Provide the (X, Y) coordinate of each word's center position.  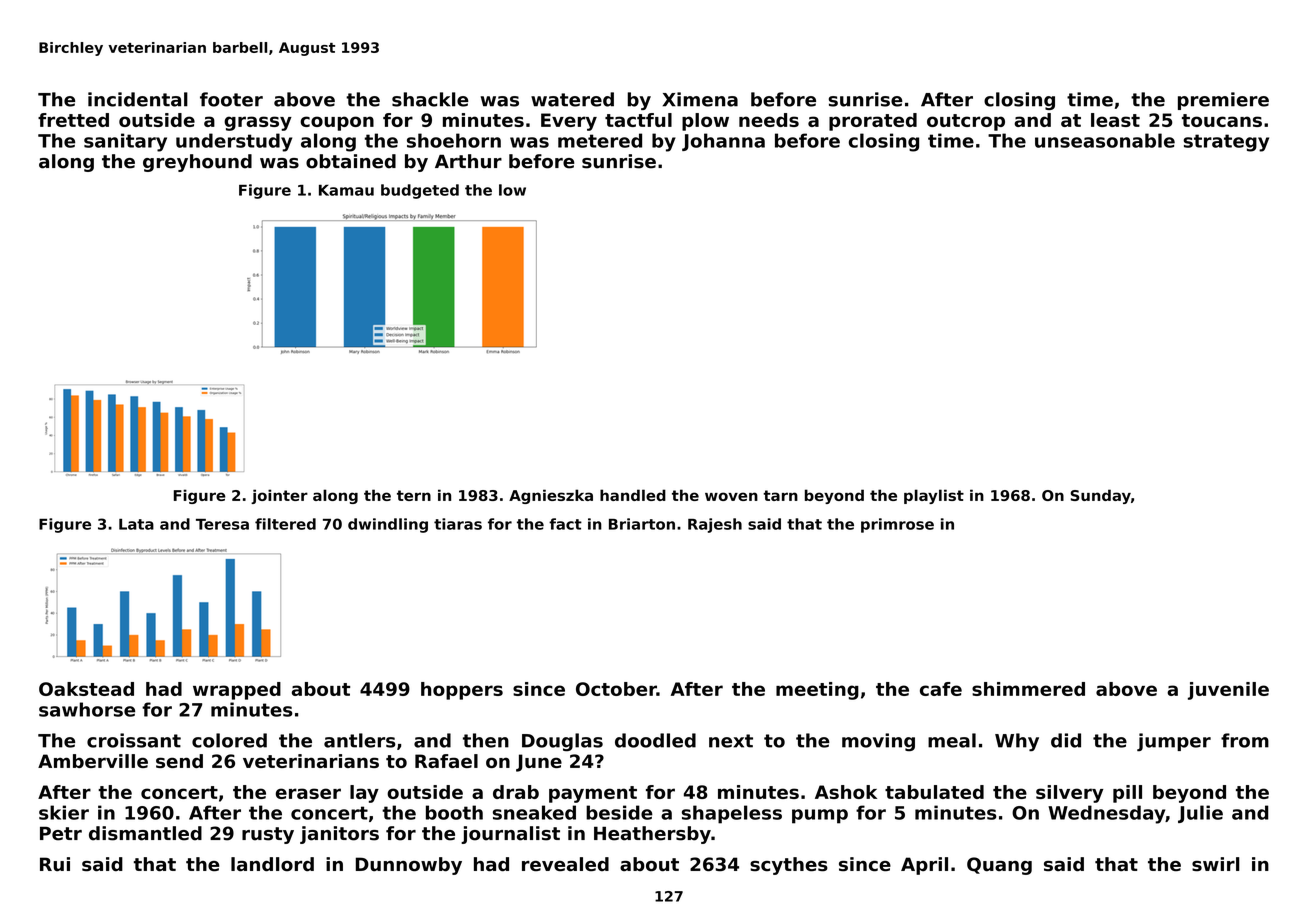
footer (231, 99)
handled (633, 495)
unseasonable (1105, 140)
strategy (1226, 143)
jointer (279, 496)
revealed (565, 864)
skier (64, 812)
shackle (430, 99)
